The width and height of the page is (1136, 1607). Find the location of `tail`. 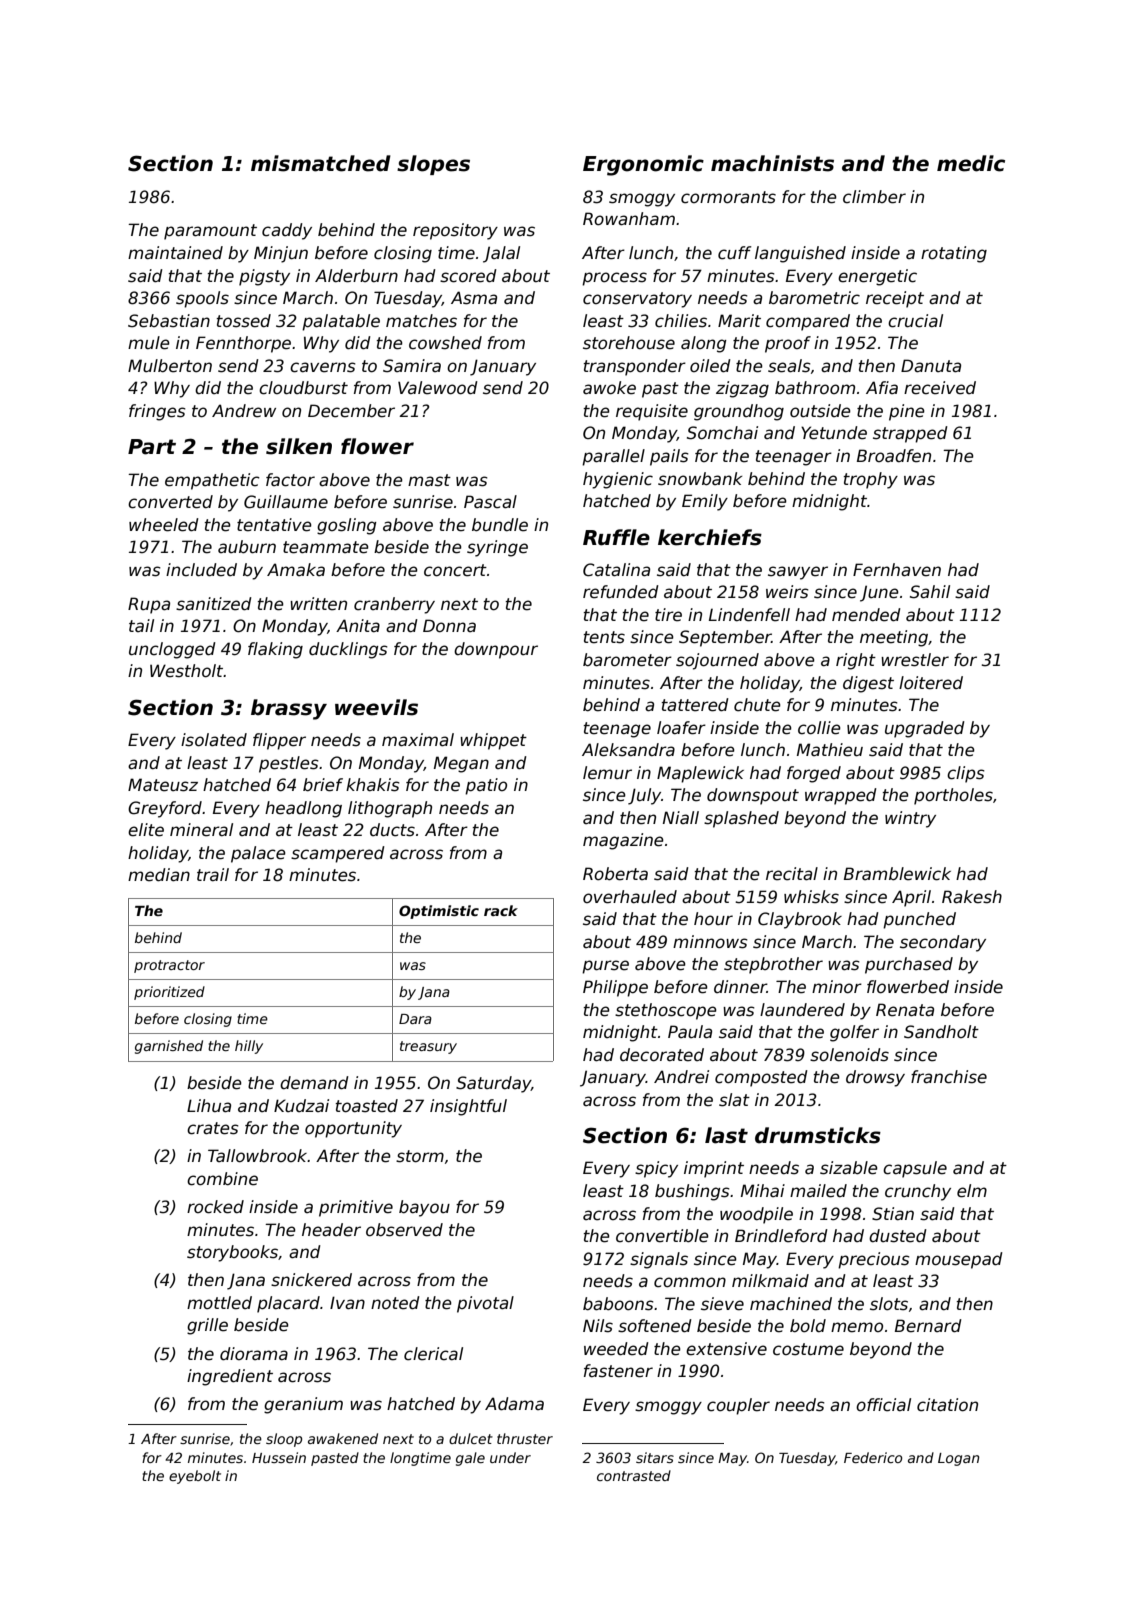

tail is located at coordinates (141, 625).
